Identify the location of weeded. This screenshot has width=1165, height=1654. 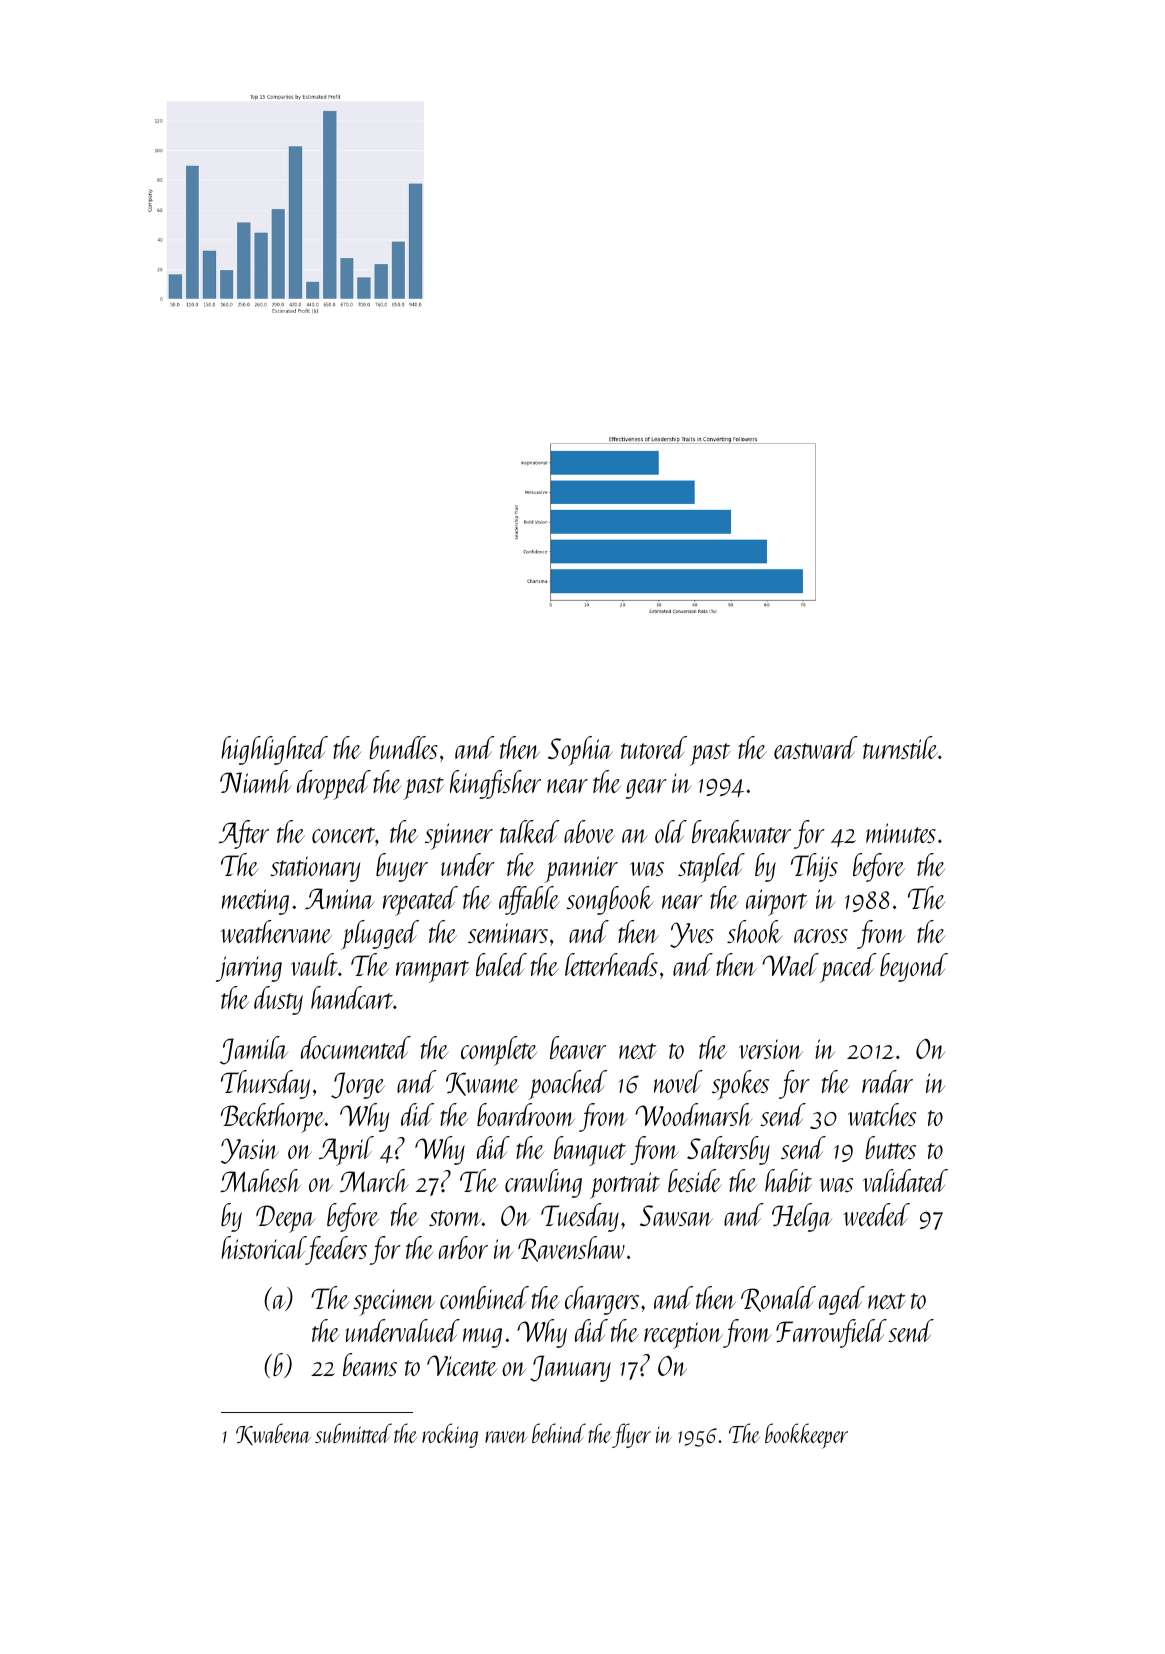
(876, 1214).
